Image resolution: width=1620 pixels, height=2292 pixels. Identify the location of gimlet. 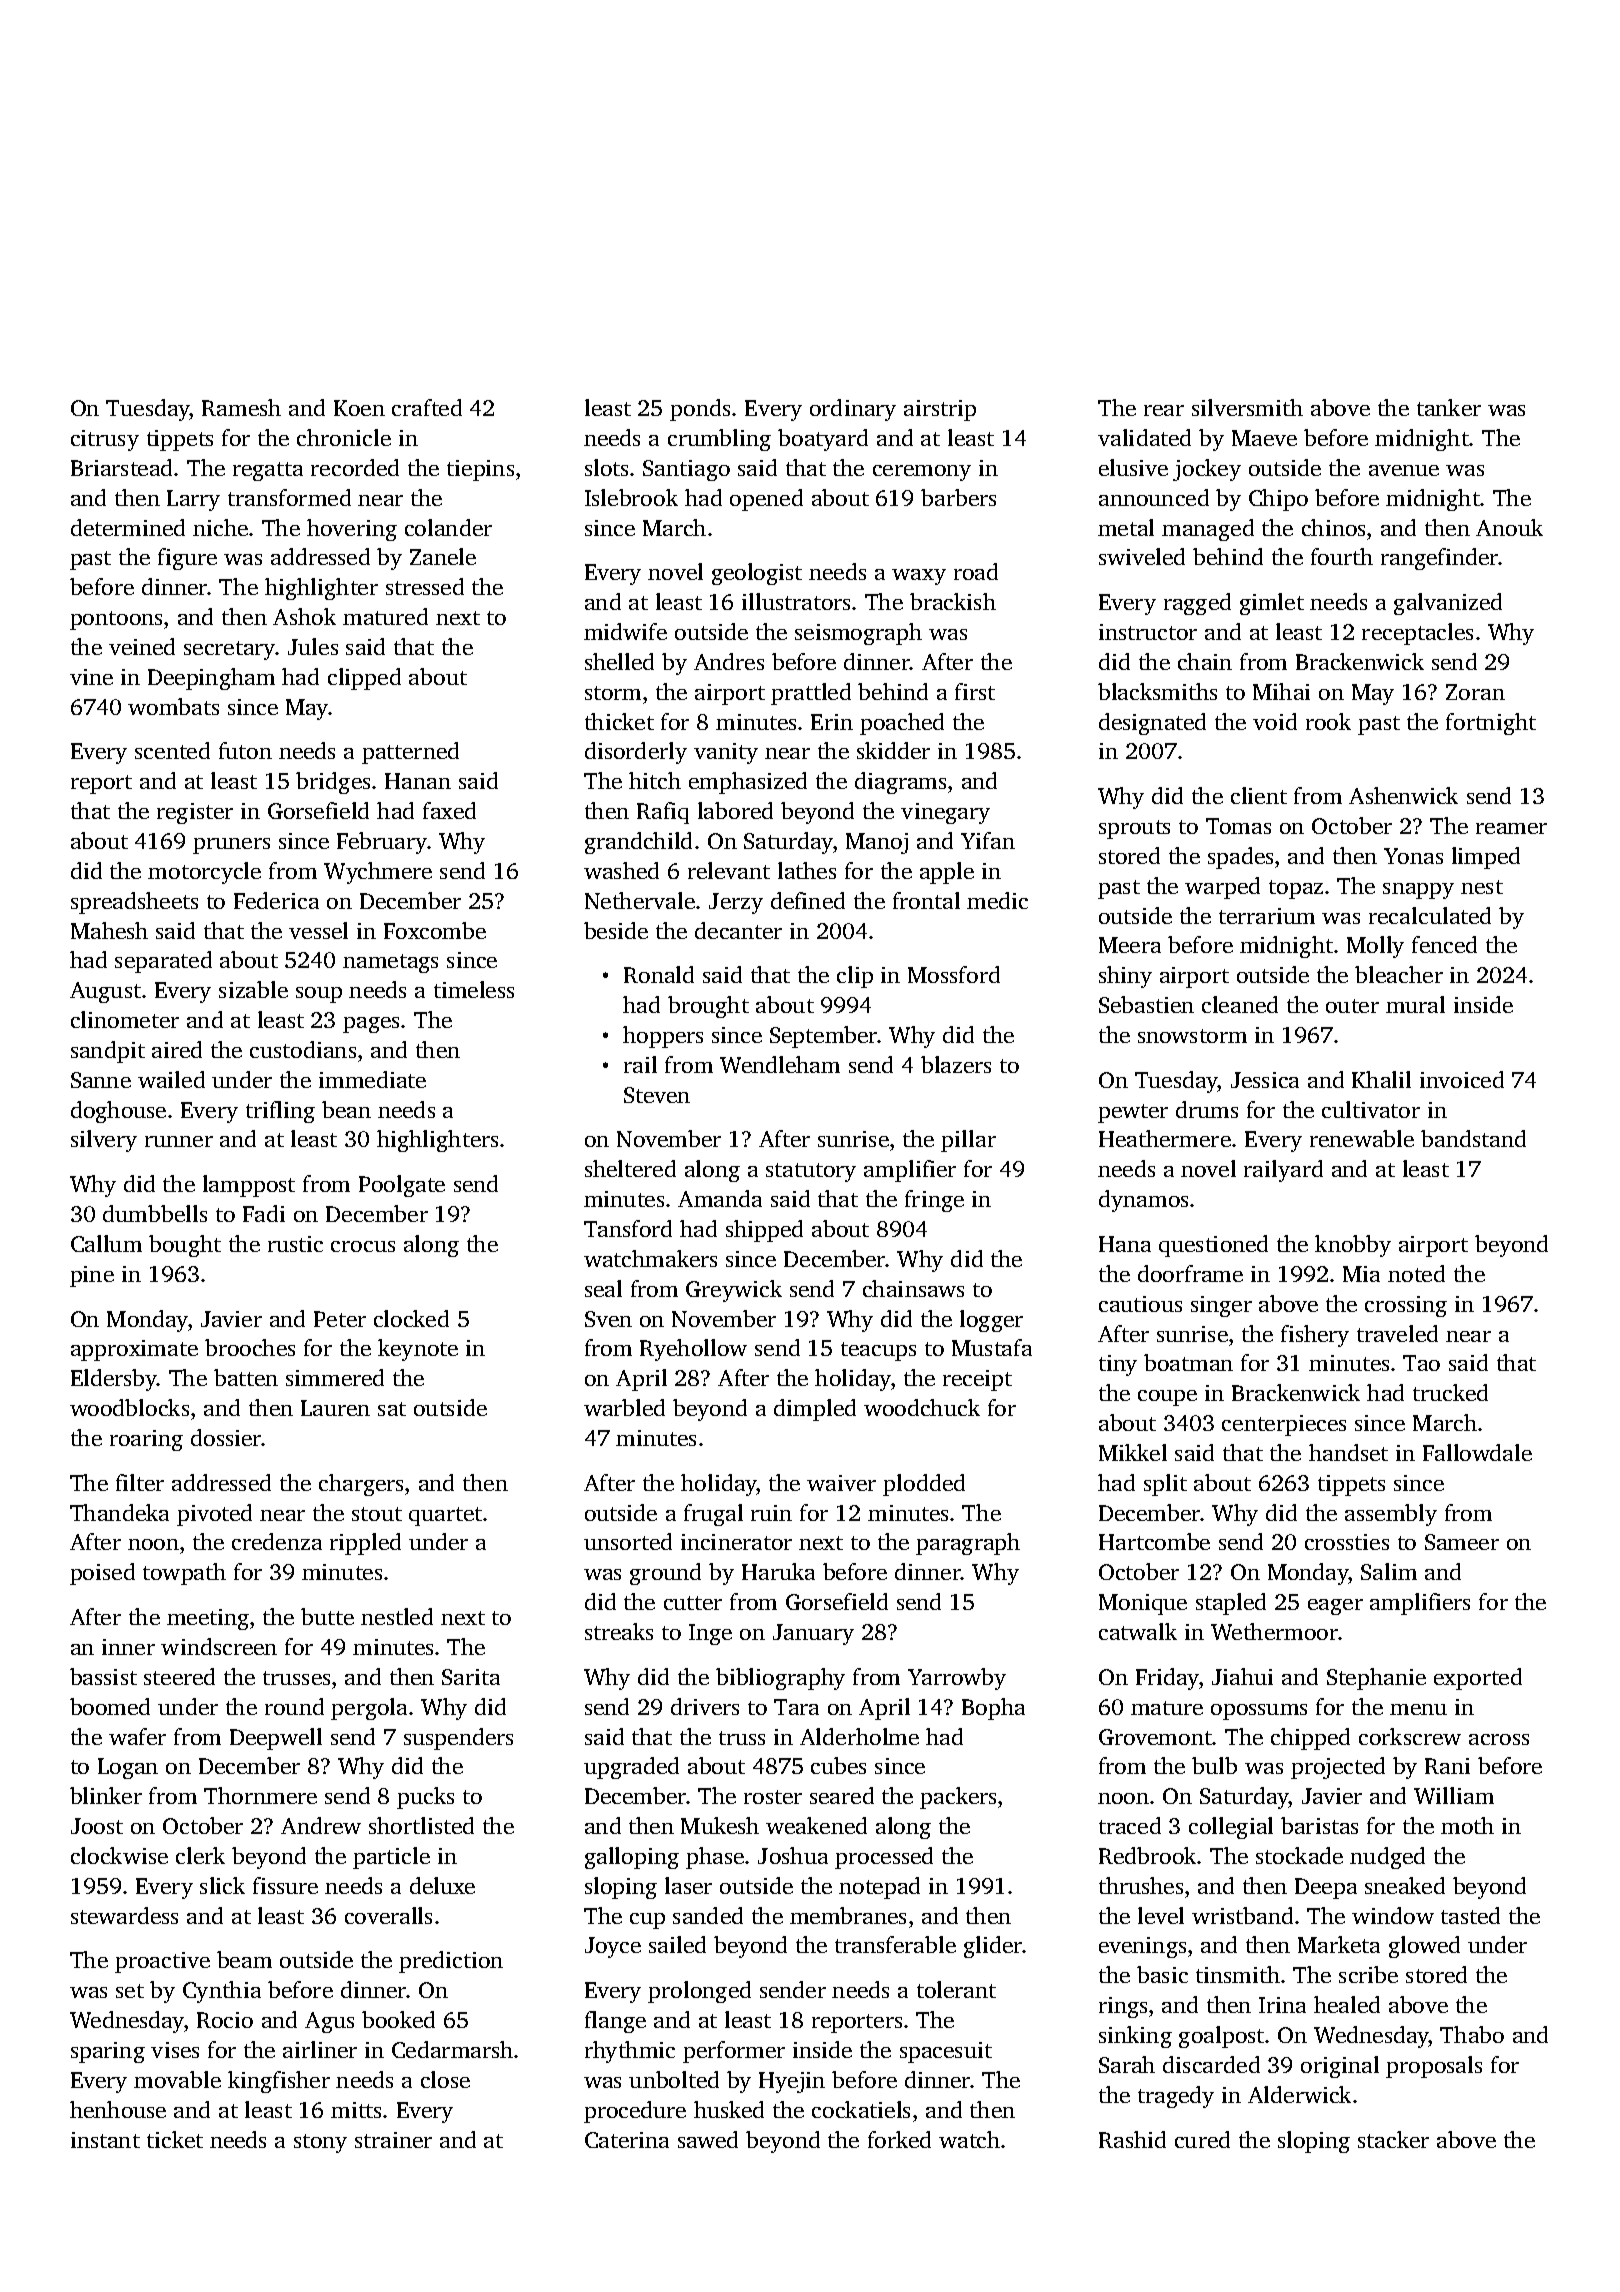
(1272, 604).
